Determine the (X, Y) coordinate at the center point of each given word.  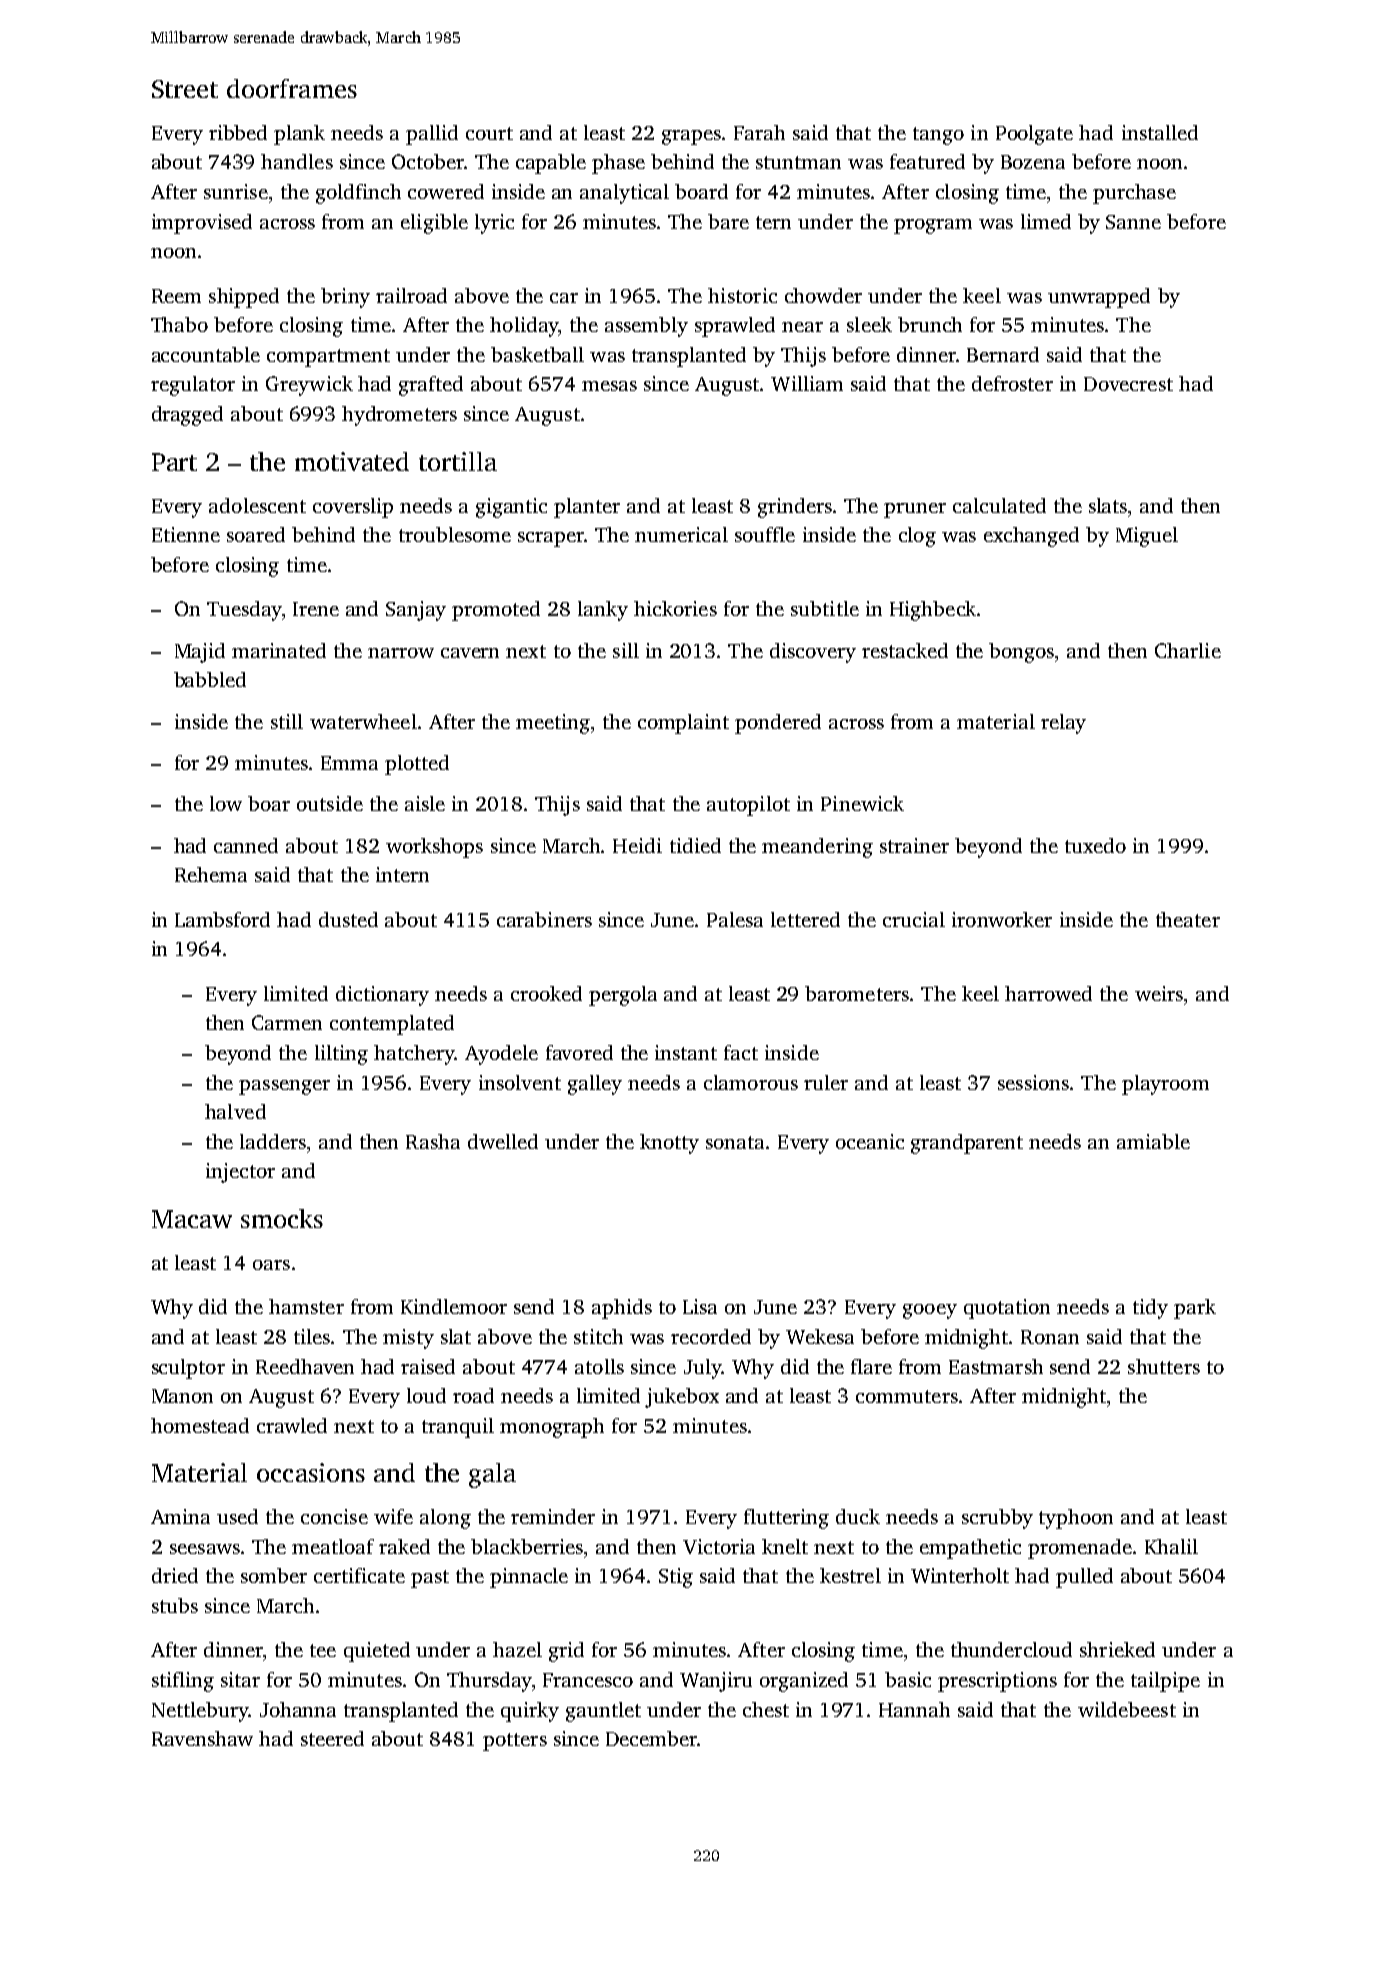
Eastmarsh (996, 1366)
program (933, 226)
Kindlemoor (454, 1306)
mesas (609, 386)
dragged (187, 416)
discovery (813, 653)
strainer (914, 845)
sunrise (236, 191)
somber (274, 1575)
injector (240, 1173)
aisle (425, 803)
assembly (646, 327)
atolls (599, 1366)
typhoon (1076, 1519)
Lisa (700, 1306)
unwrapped (1099, 298)
